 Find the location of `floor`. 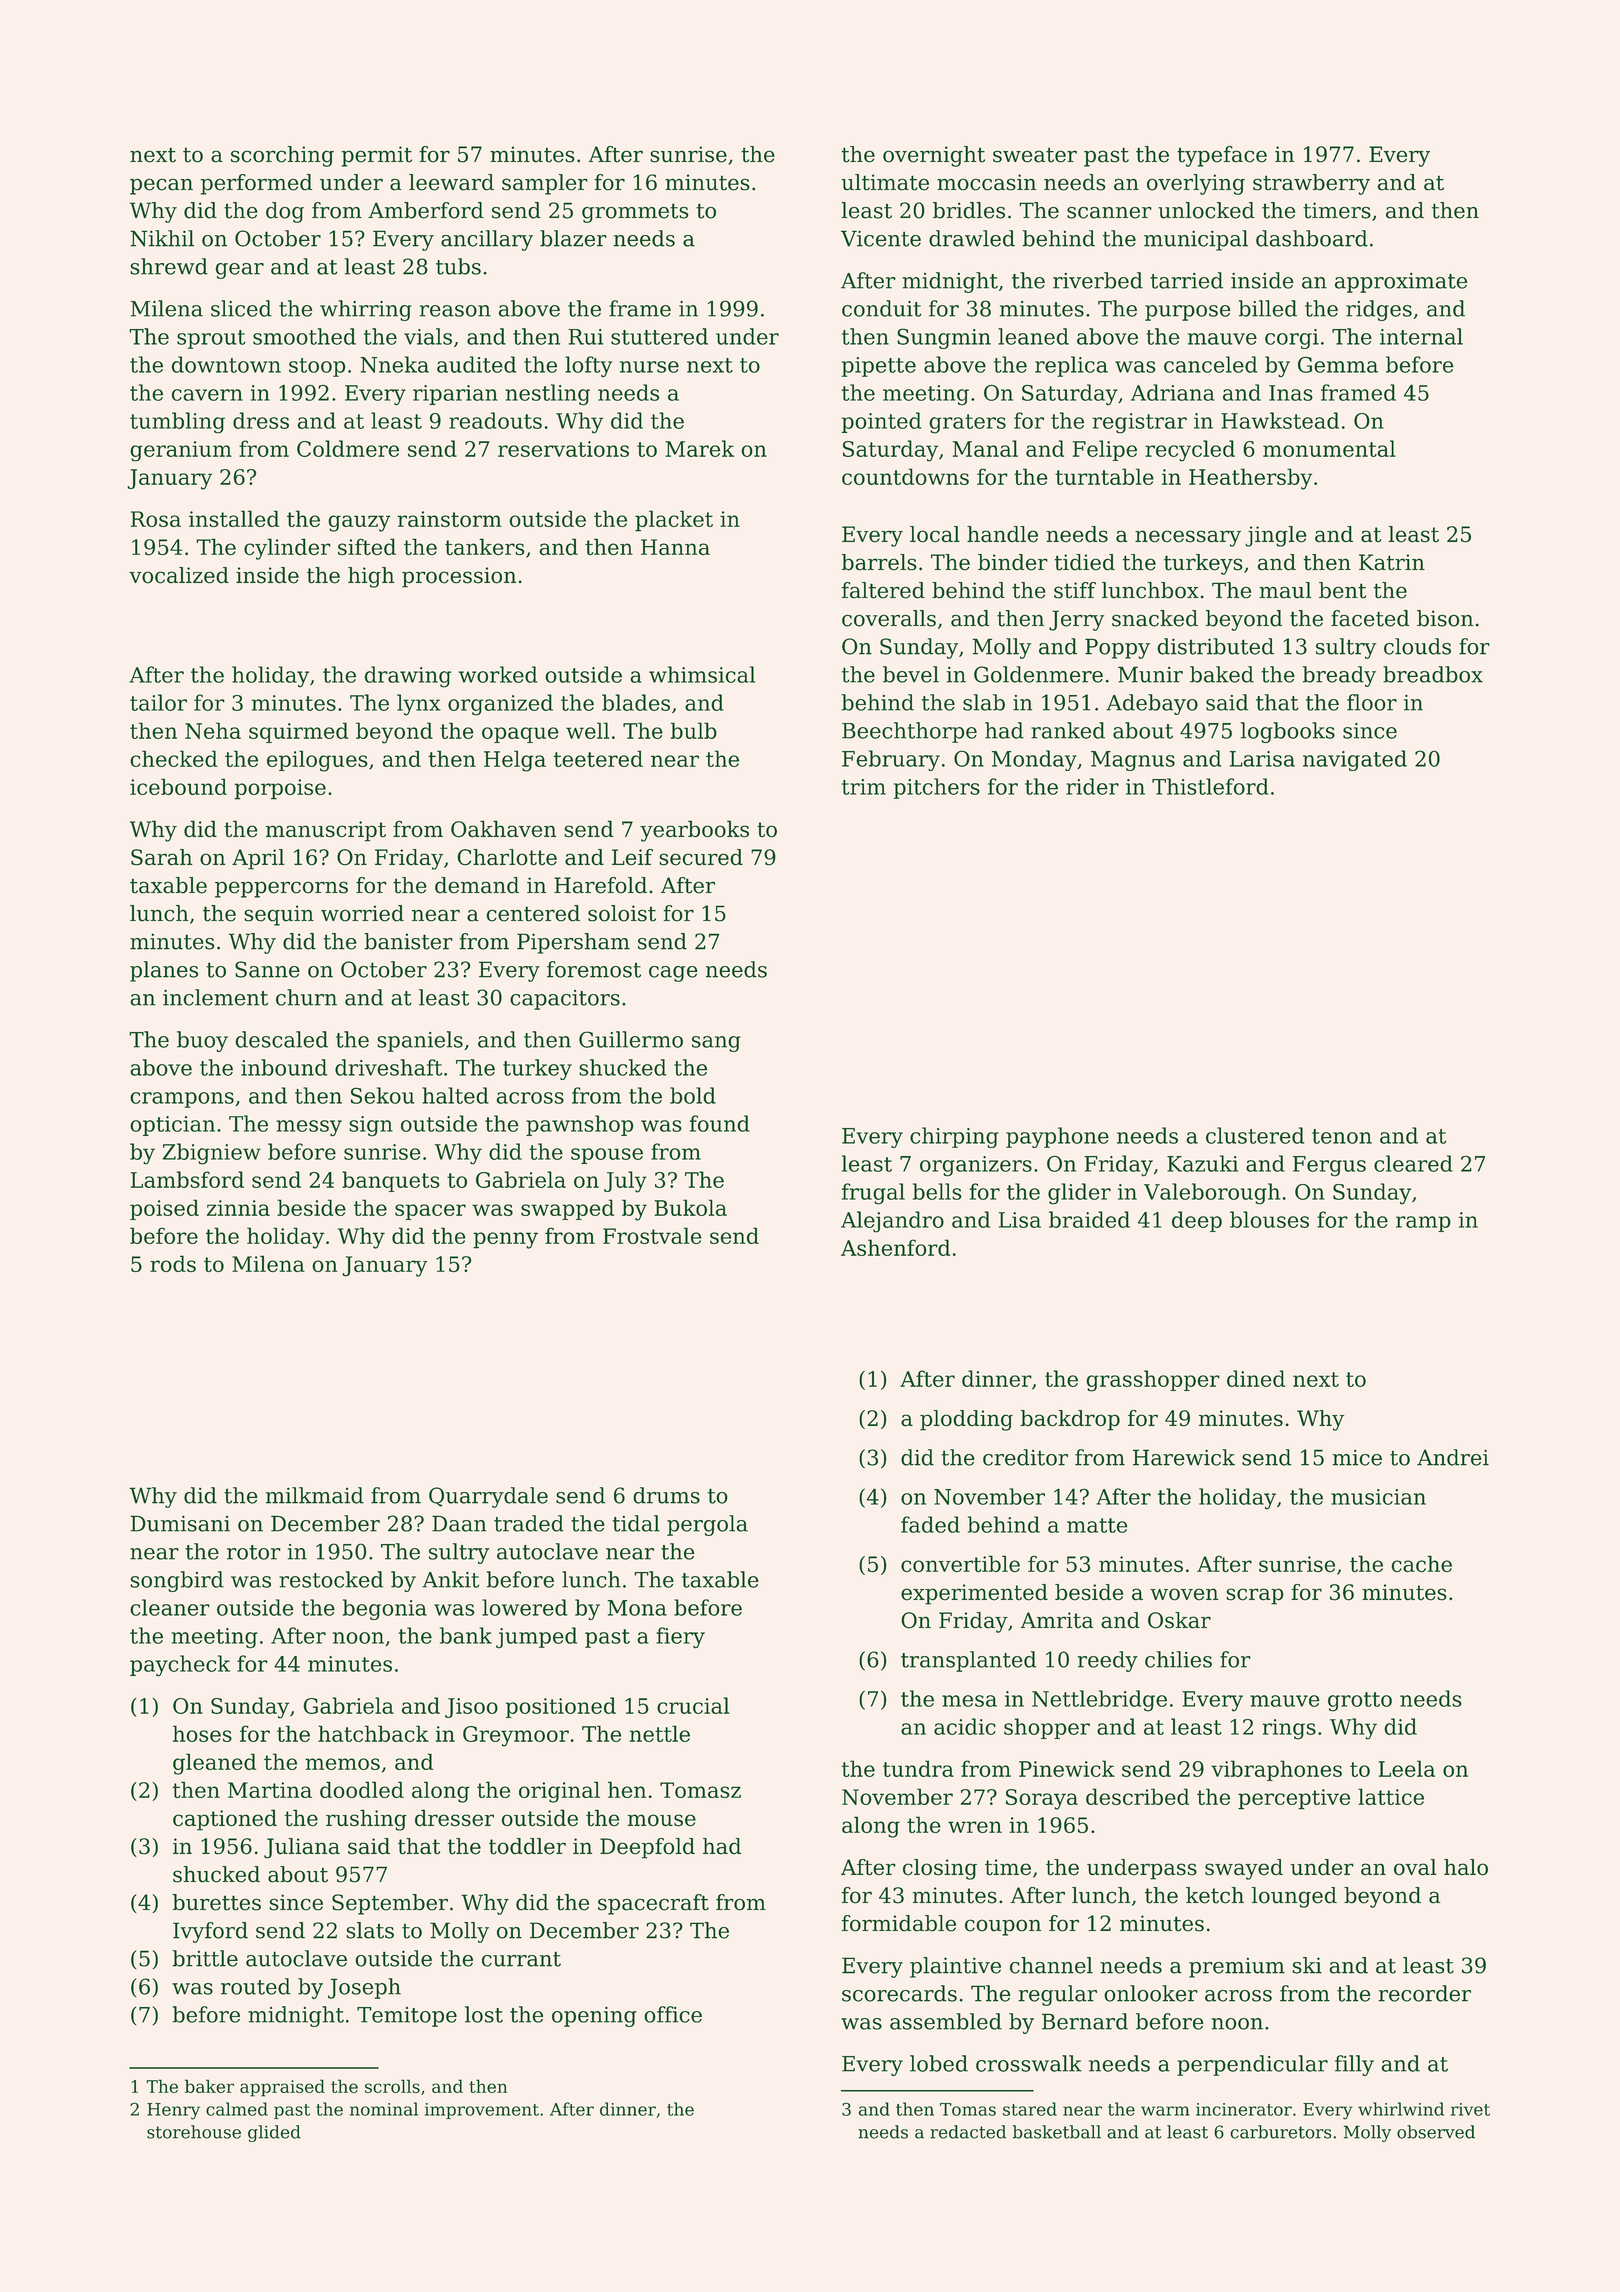

floor is located at coordinates (1372, 702).
